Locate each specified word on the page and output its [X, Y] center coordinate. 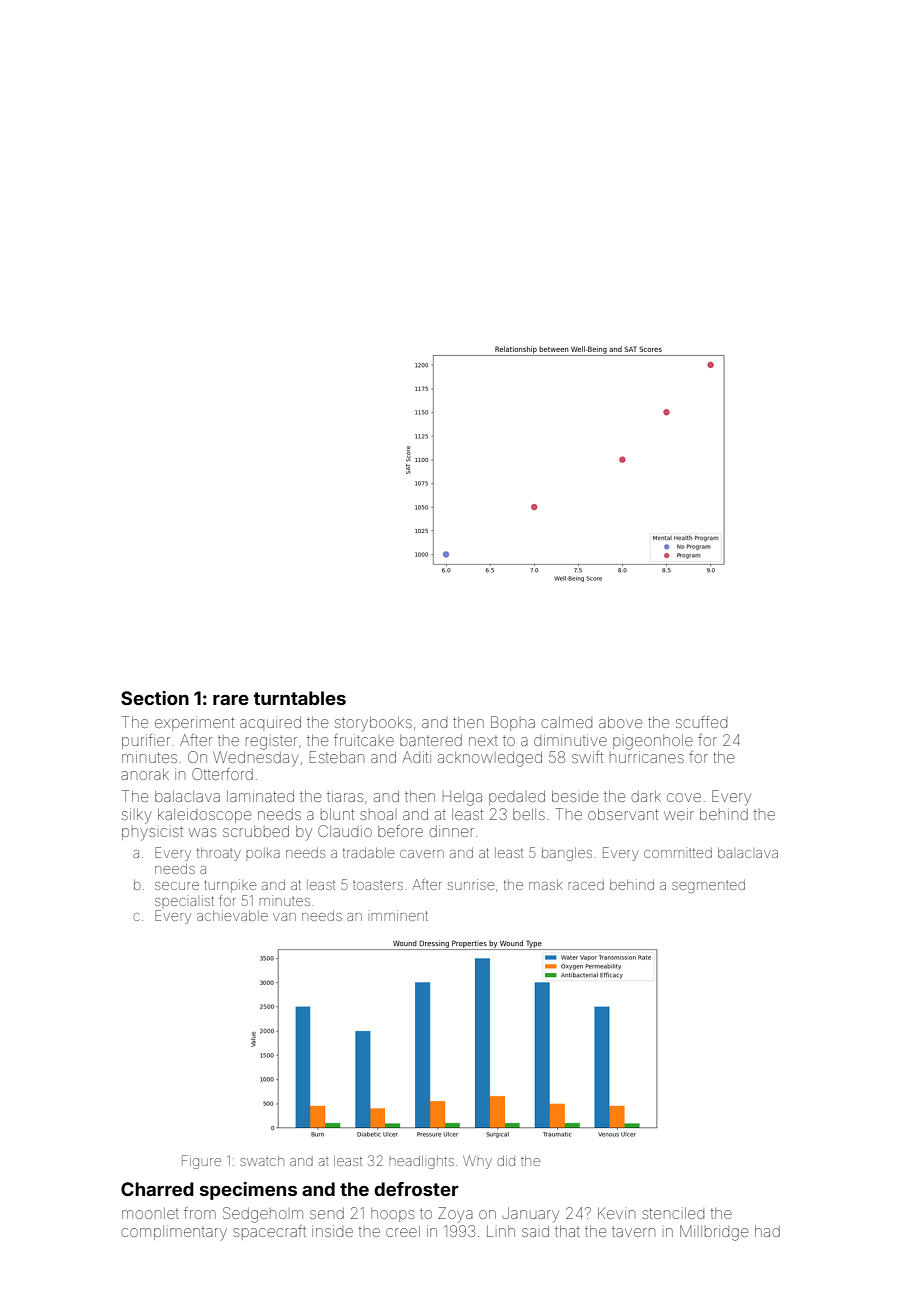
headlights [421, 1162]
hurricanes [647, 757]
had [767, 1231]
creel [403, 1231]
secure [177, 886]
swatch [262, 1161]
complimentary [174, 1233]
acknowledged [490, 759]
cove [684, 797]
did [506, 1161]
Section [155, 698]
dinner [451, 831]
